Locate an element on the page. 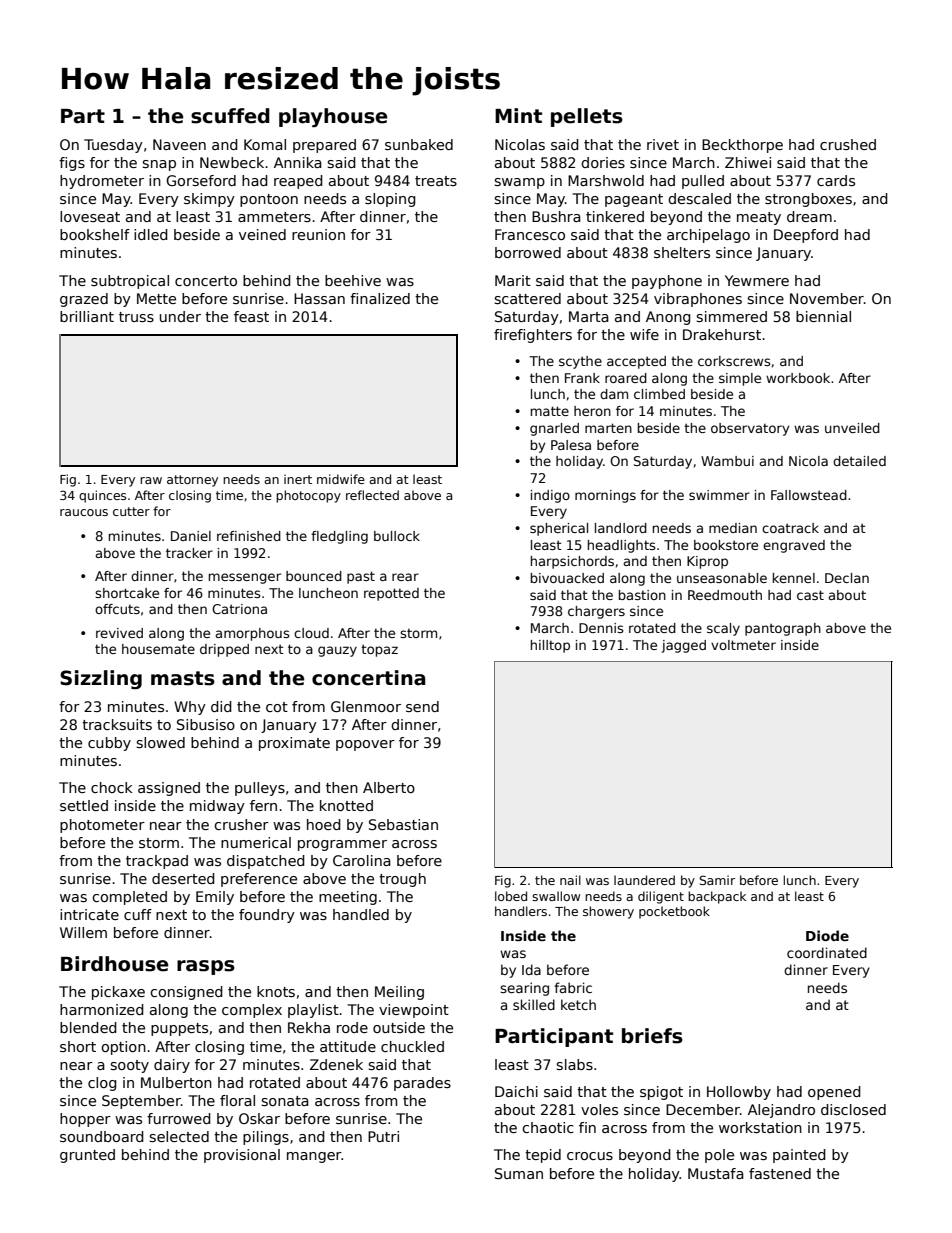  pontoon is located at coordinates (269, 200).
